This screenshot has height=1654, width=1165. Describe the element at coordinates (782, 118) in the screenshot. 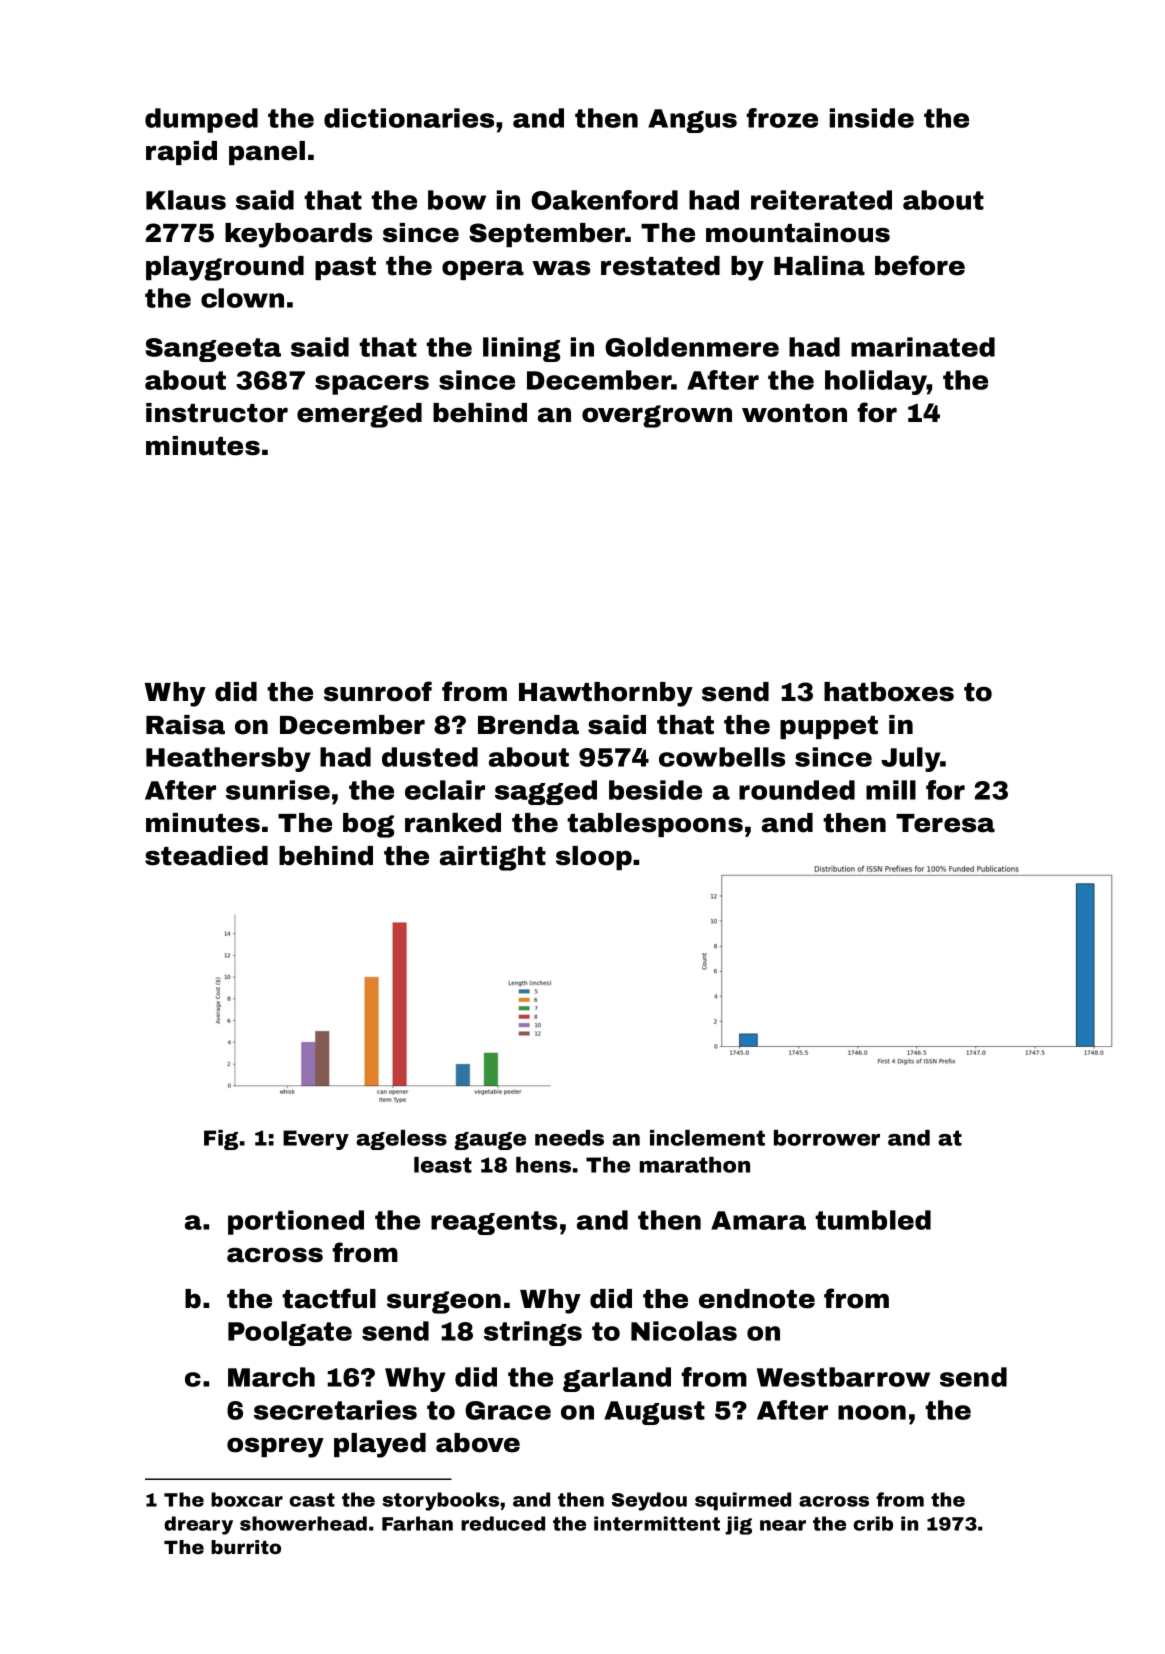

I see `froze` at that location.
